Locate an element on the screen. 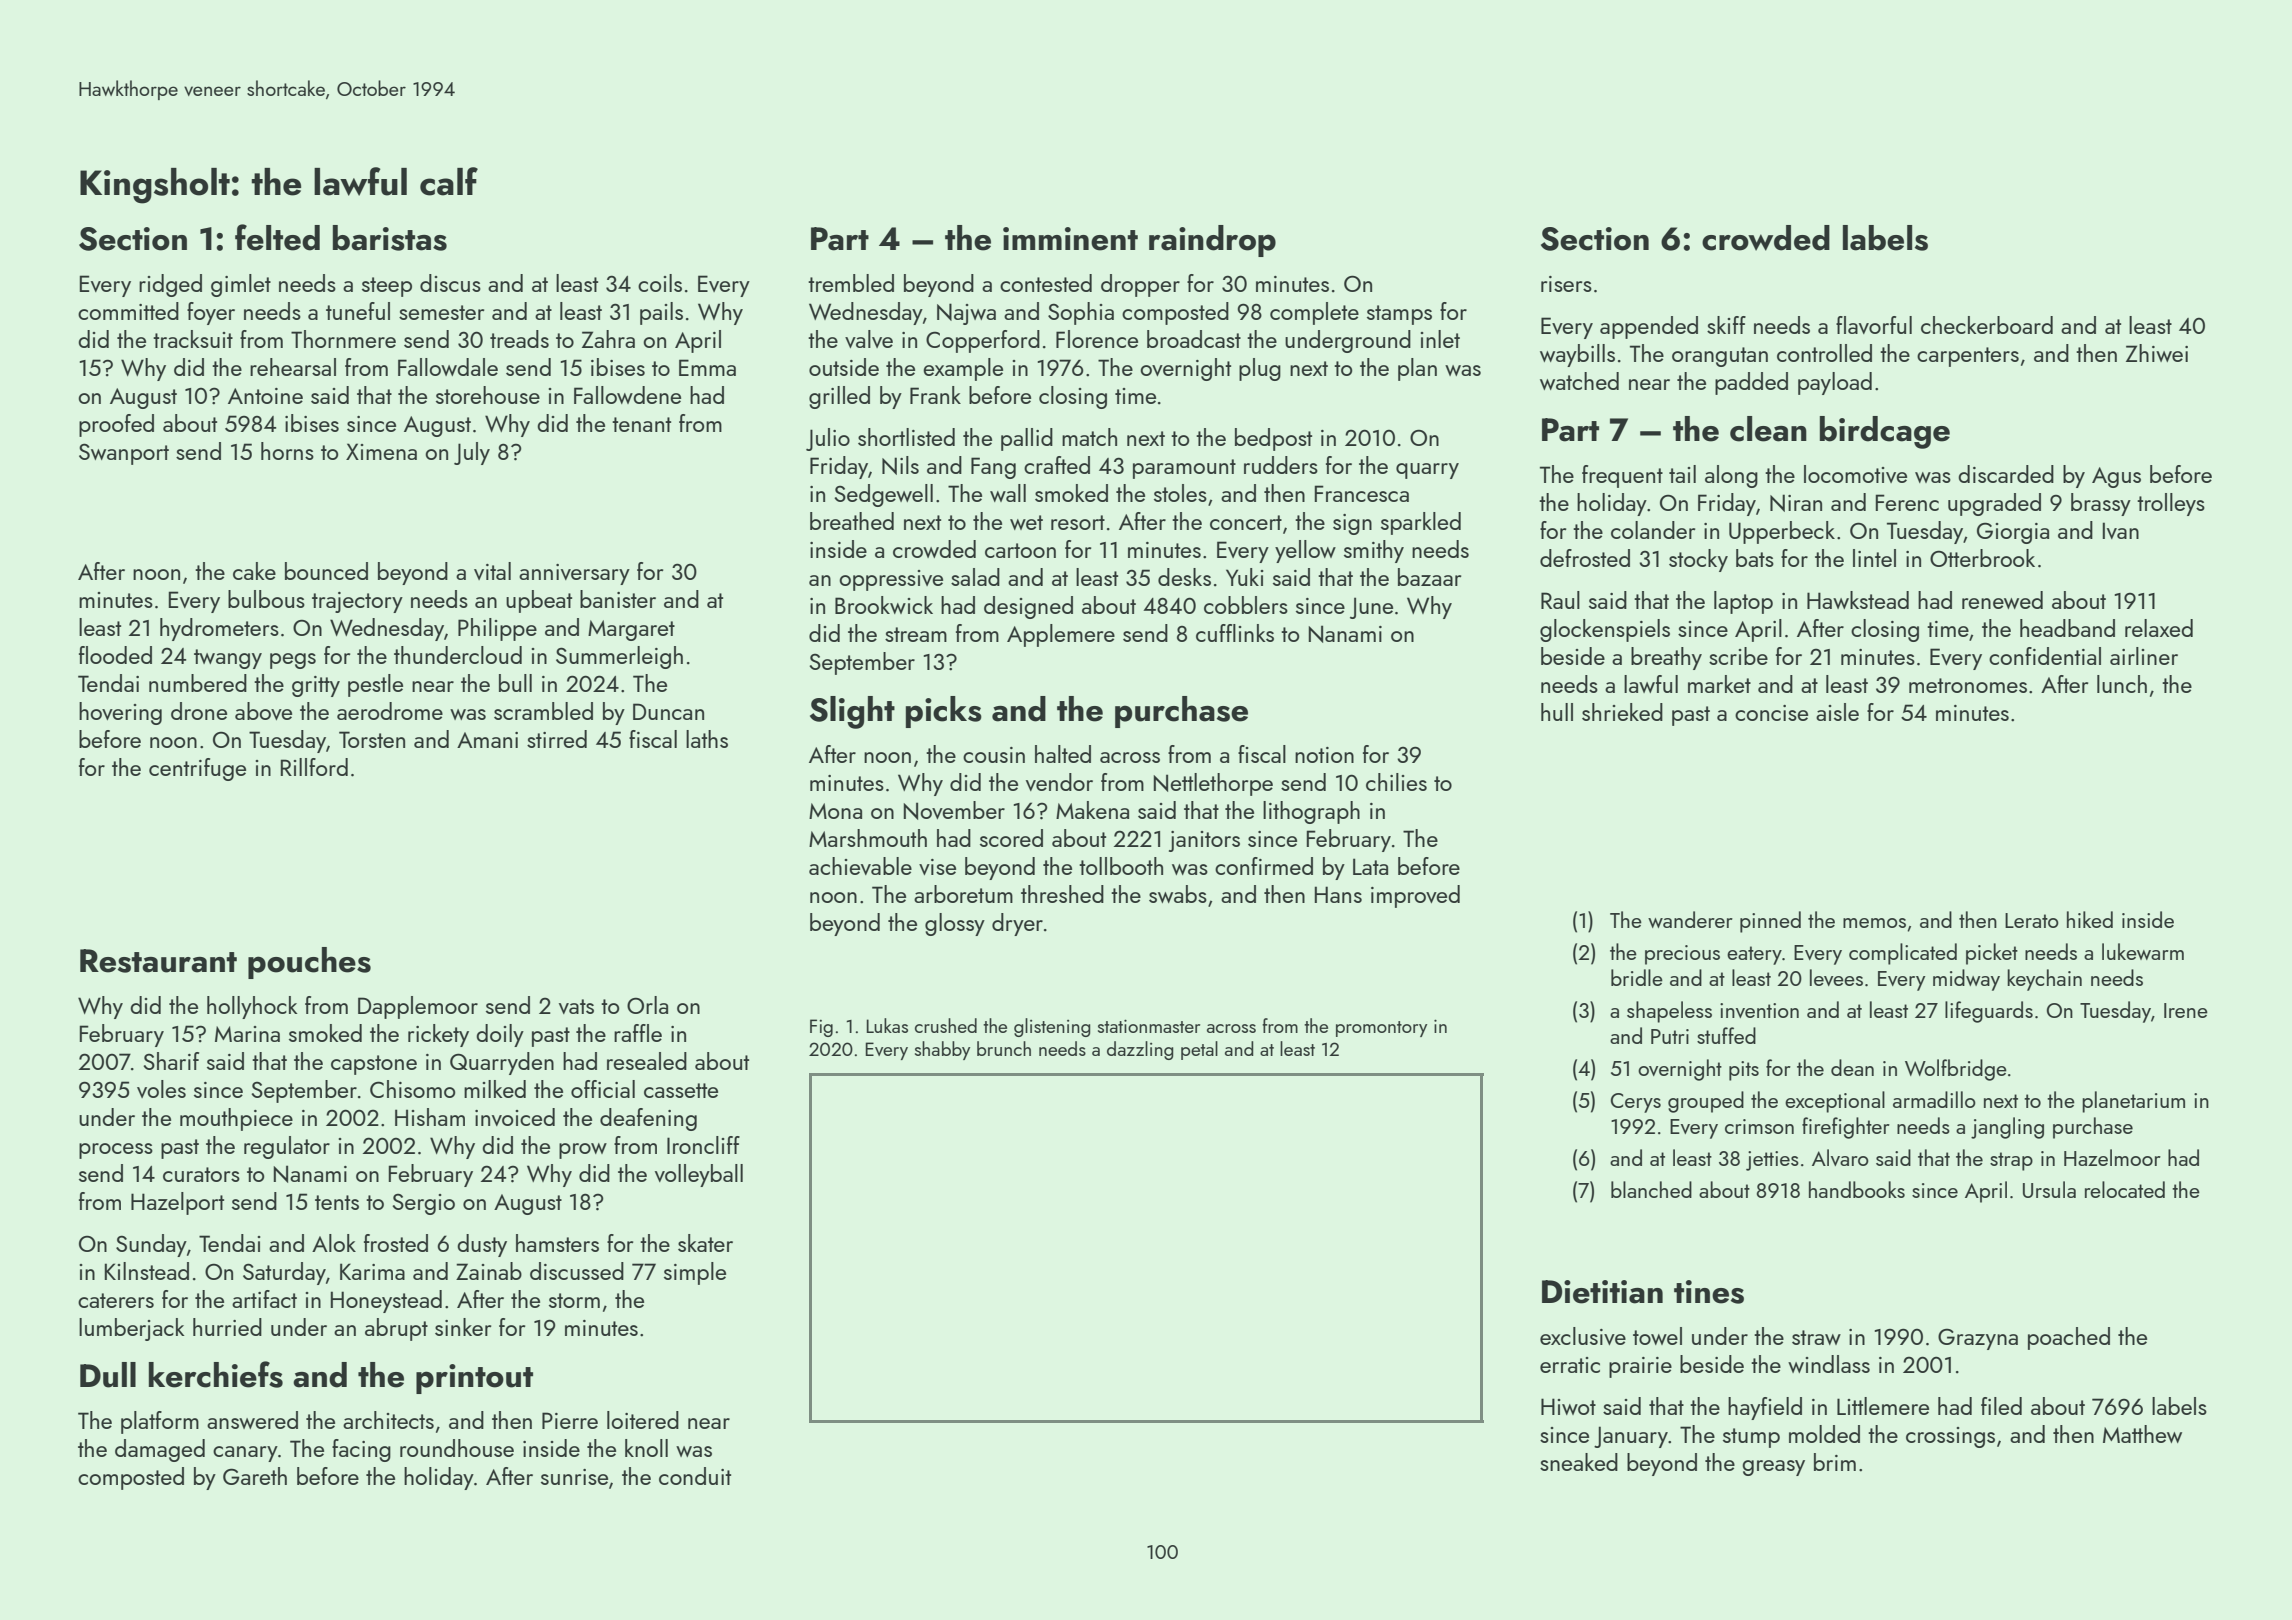 The image size is (2292, 1620). Alok is located at coordinates (334, 1243).
